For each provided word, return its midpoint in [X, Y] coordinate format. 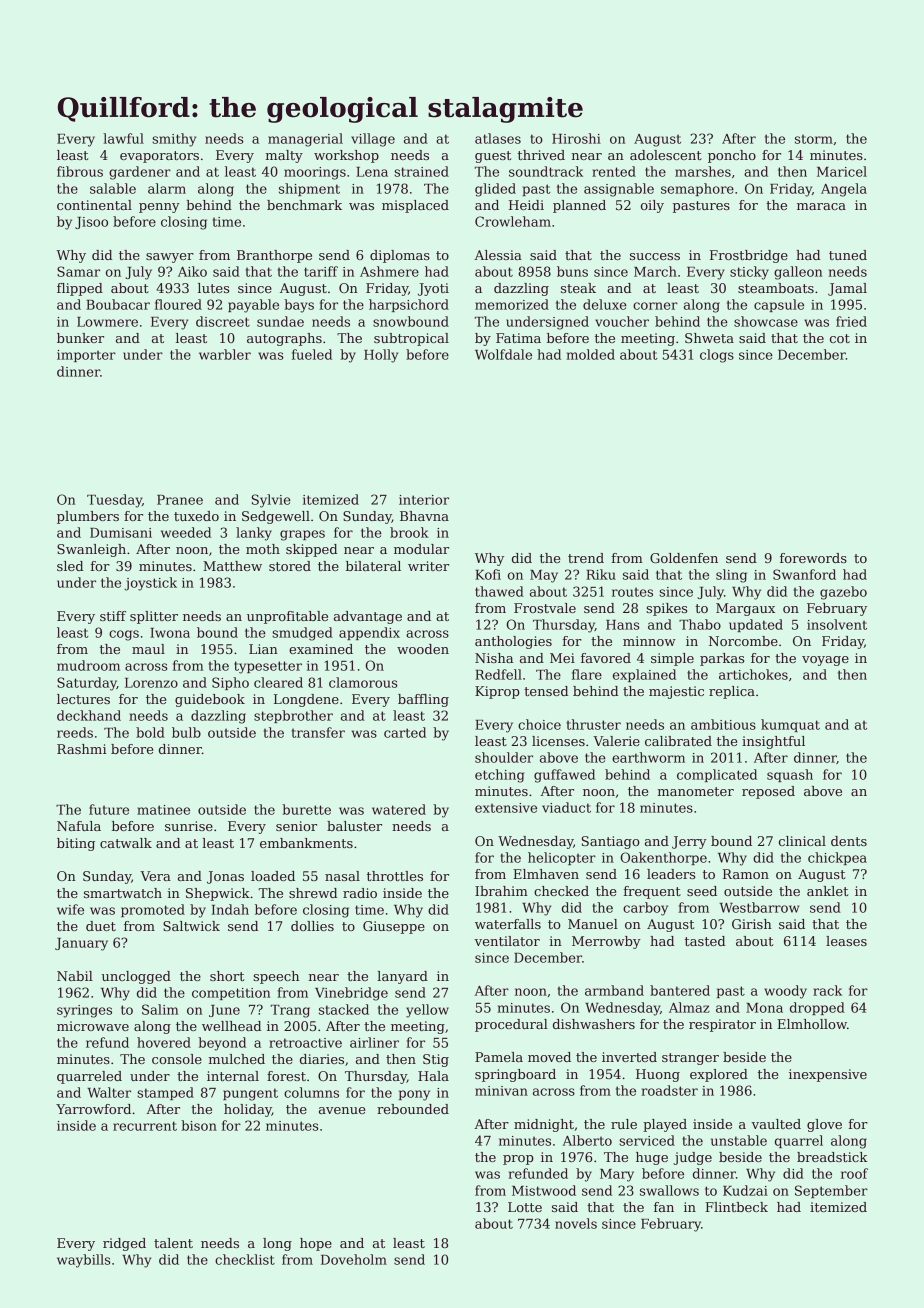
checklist [245, 1259]
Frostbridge [749, 256]
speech [276, 977]
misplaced [415, 206]
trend [586, 558]
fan [664, 1207]
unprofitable [287, 617]
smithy [174, 140]
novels [576, 1223]
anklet [827, 891]
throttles [395, 876]
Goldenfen [684, 558]
